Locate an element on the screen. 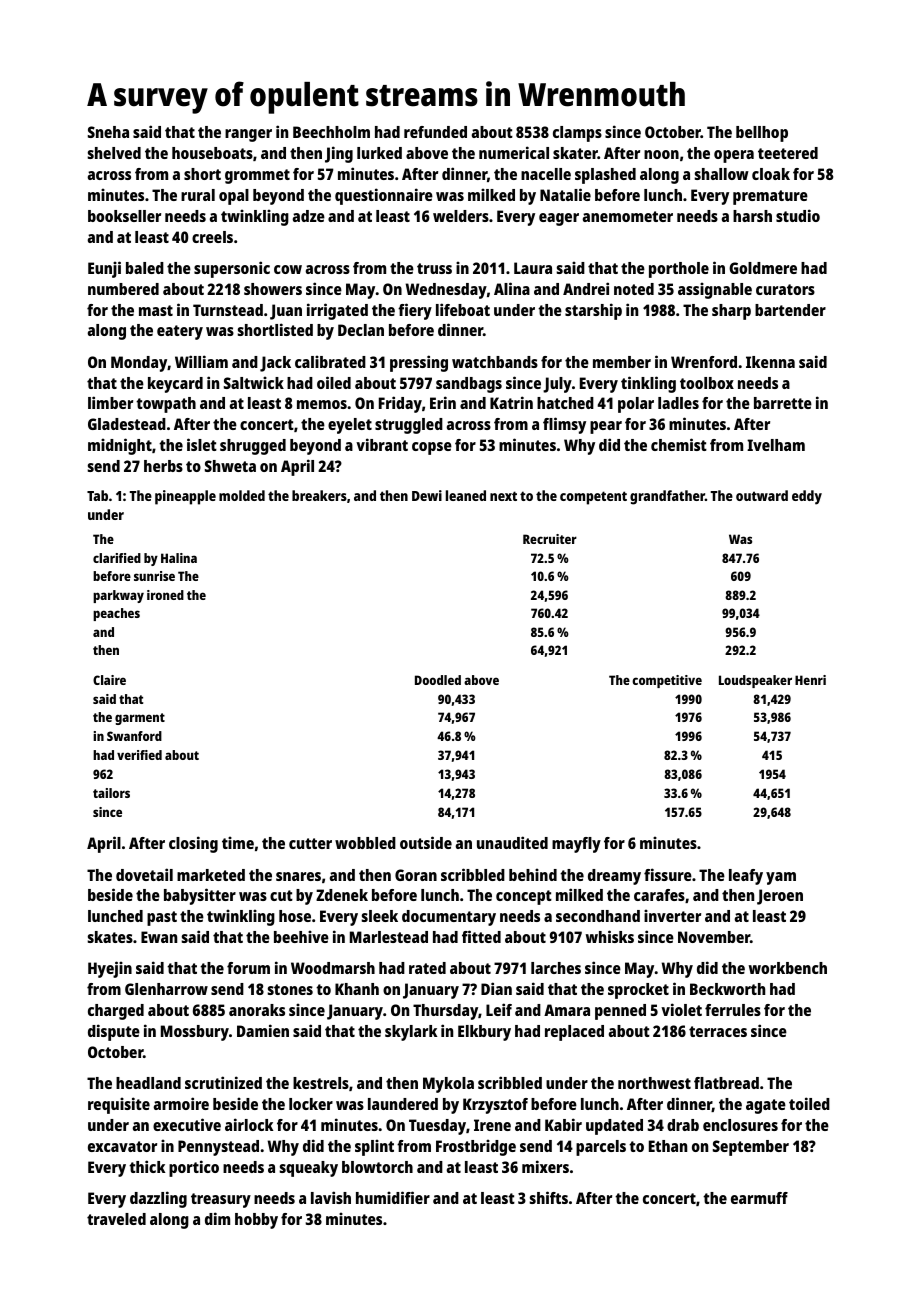 This screenshot has height=1308, width=924. time is located at coordinates (238, 842).
